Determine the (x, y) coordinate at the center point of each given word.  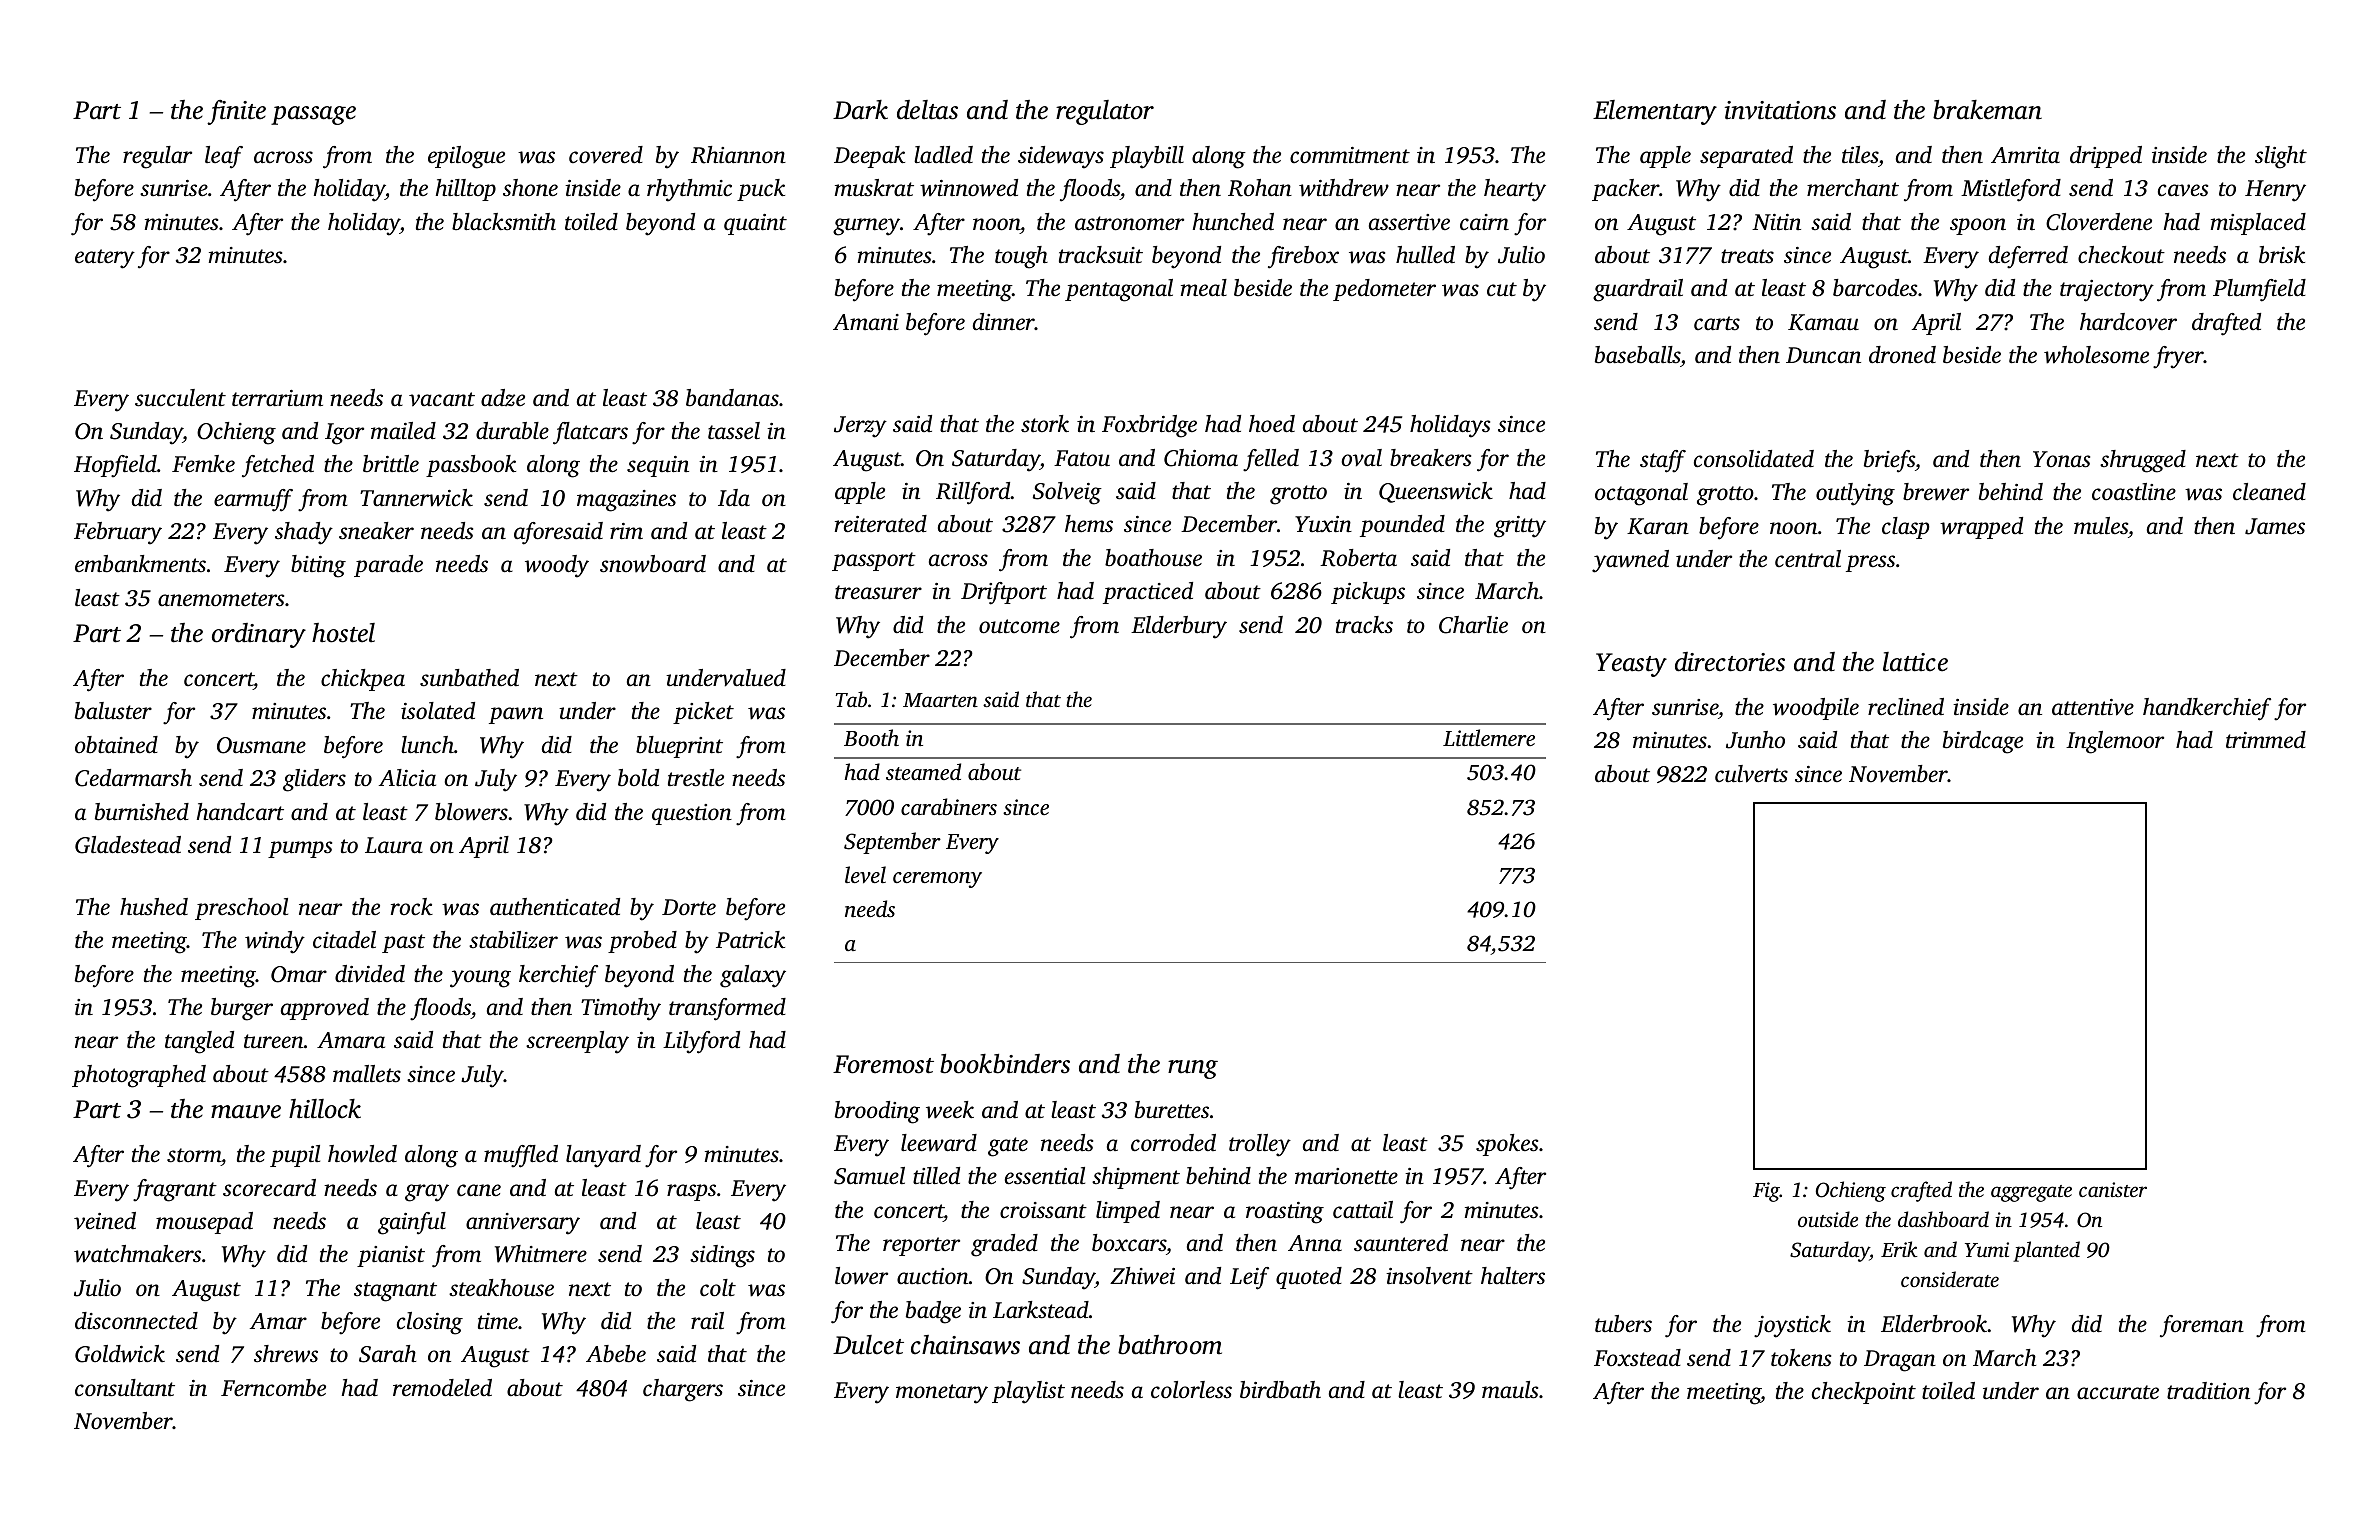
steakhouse (501, 1288)
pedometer (1384, 290)
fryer (2178, 357)
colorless (1191, 1390)
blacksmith (504, 222)
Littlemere (1489, 737)
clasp (1906, 528)
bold (638, 778)
